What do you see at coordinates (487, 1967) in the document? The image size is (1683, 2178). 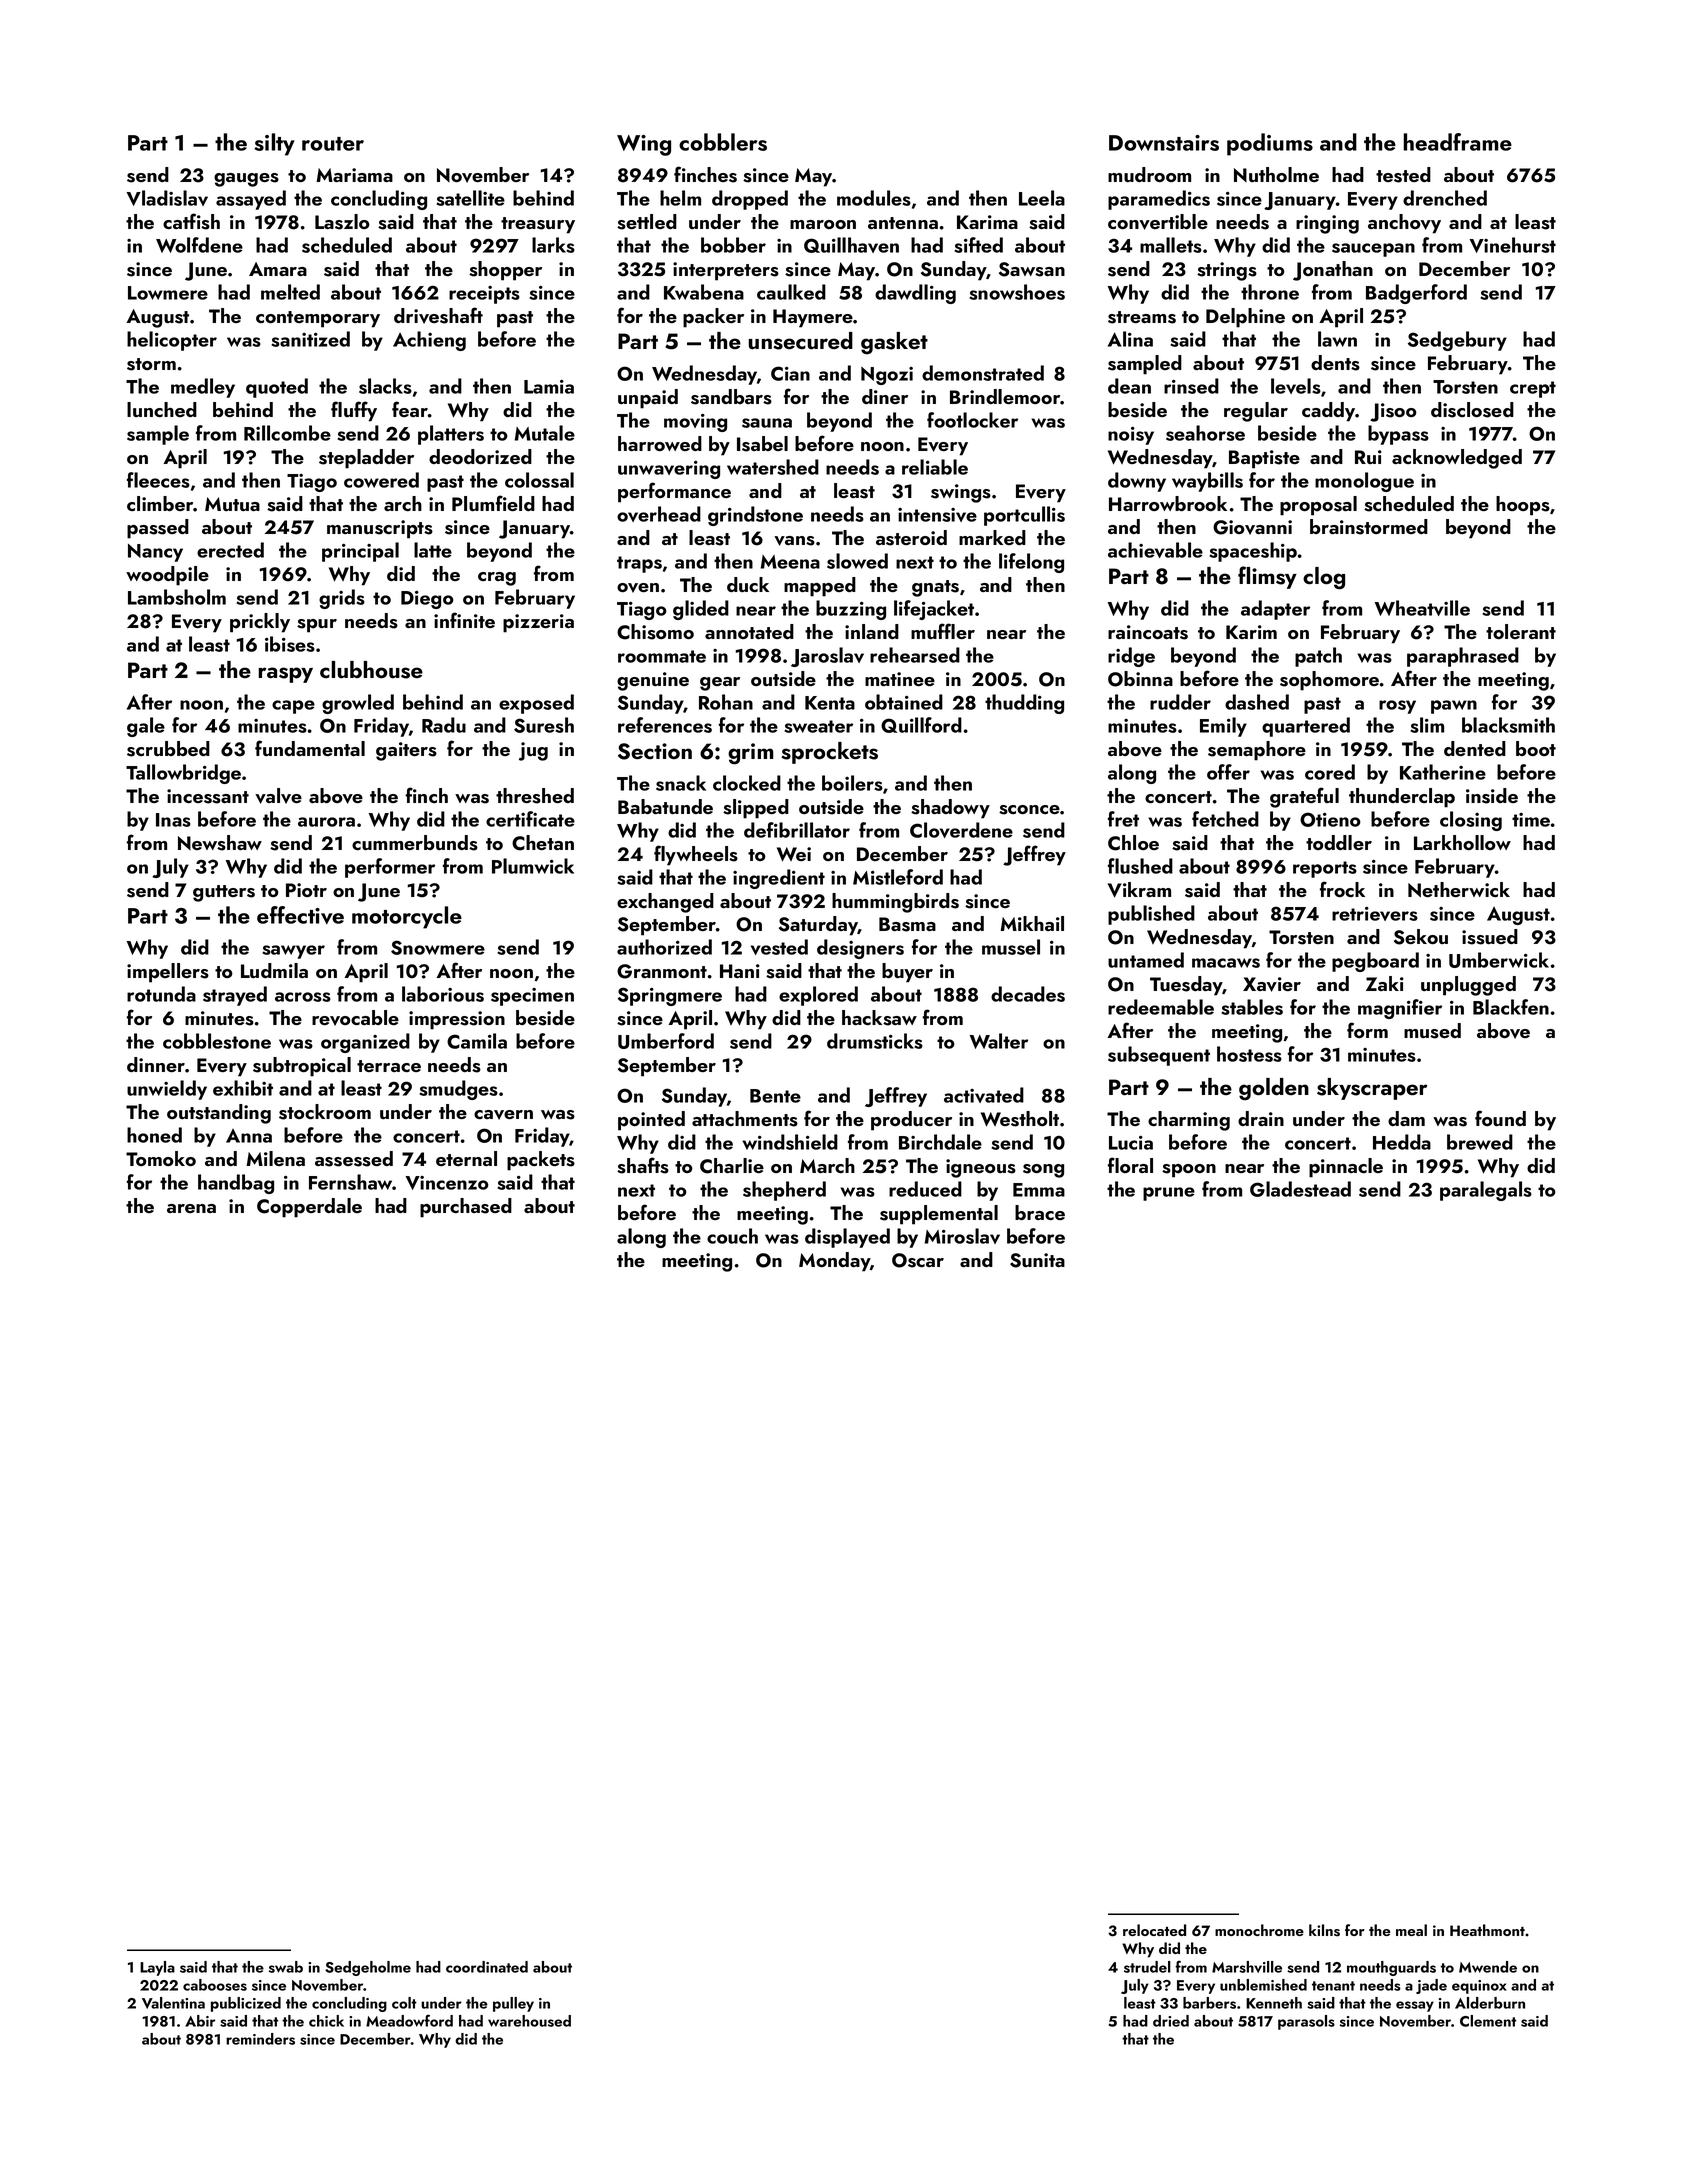 I see `coordinated` at bounding box center [487, 1967].
